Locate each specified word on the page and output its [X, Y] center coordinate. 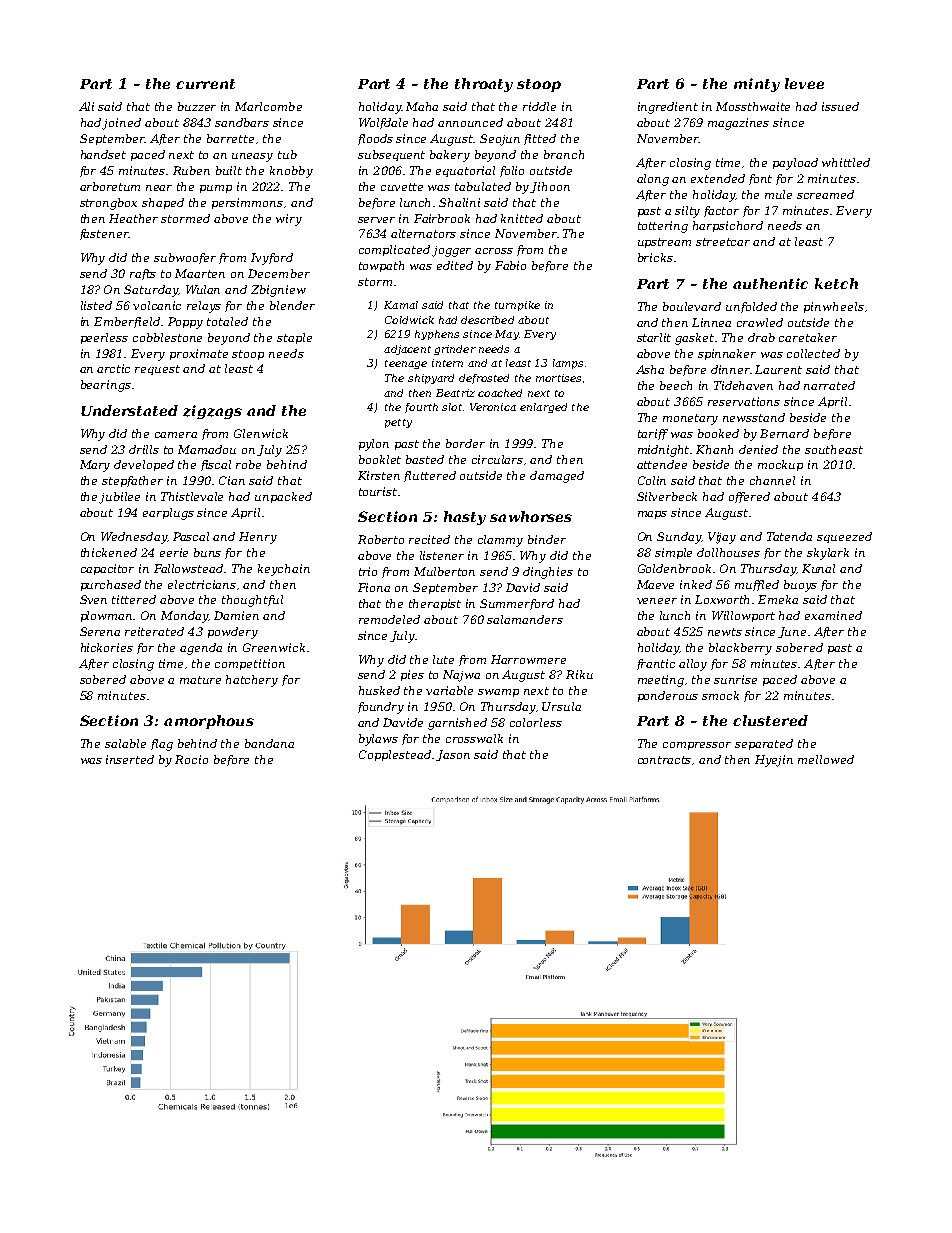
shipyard [431, 379]
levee [804, 83]
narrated [829, 385]
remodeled [389, 619]
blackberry [740, 649]
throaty [484, 85]
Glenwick [261, 433]
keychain [284, 570]
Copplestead [395, 755]
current [205, 84]
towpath [381, 266]
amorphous [209, 722]
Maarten [200, 273]
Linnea [711, 322]
